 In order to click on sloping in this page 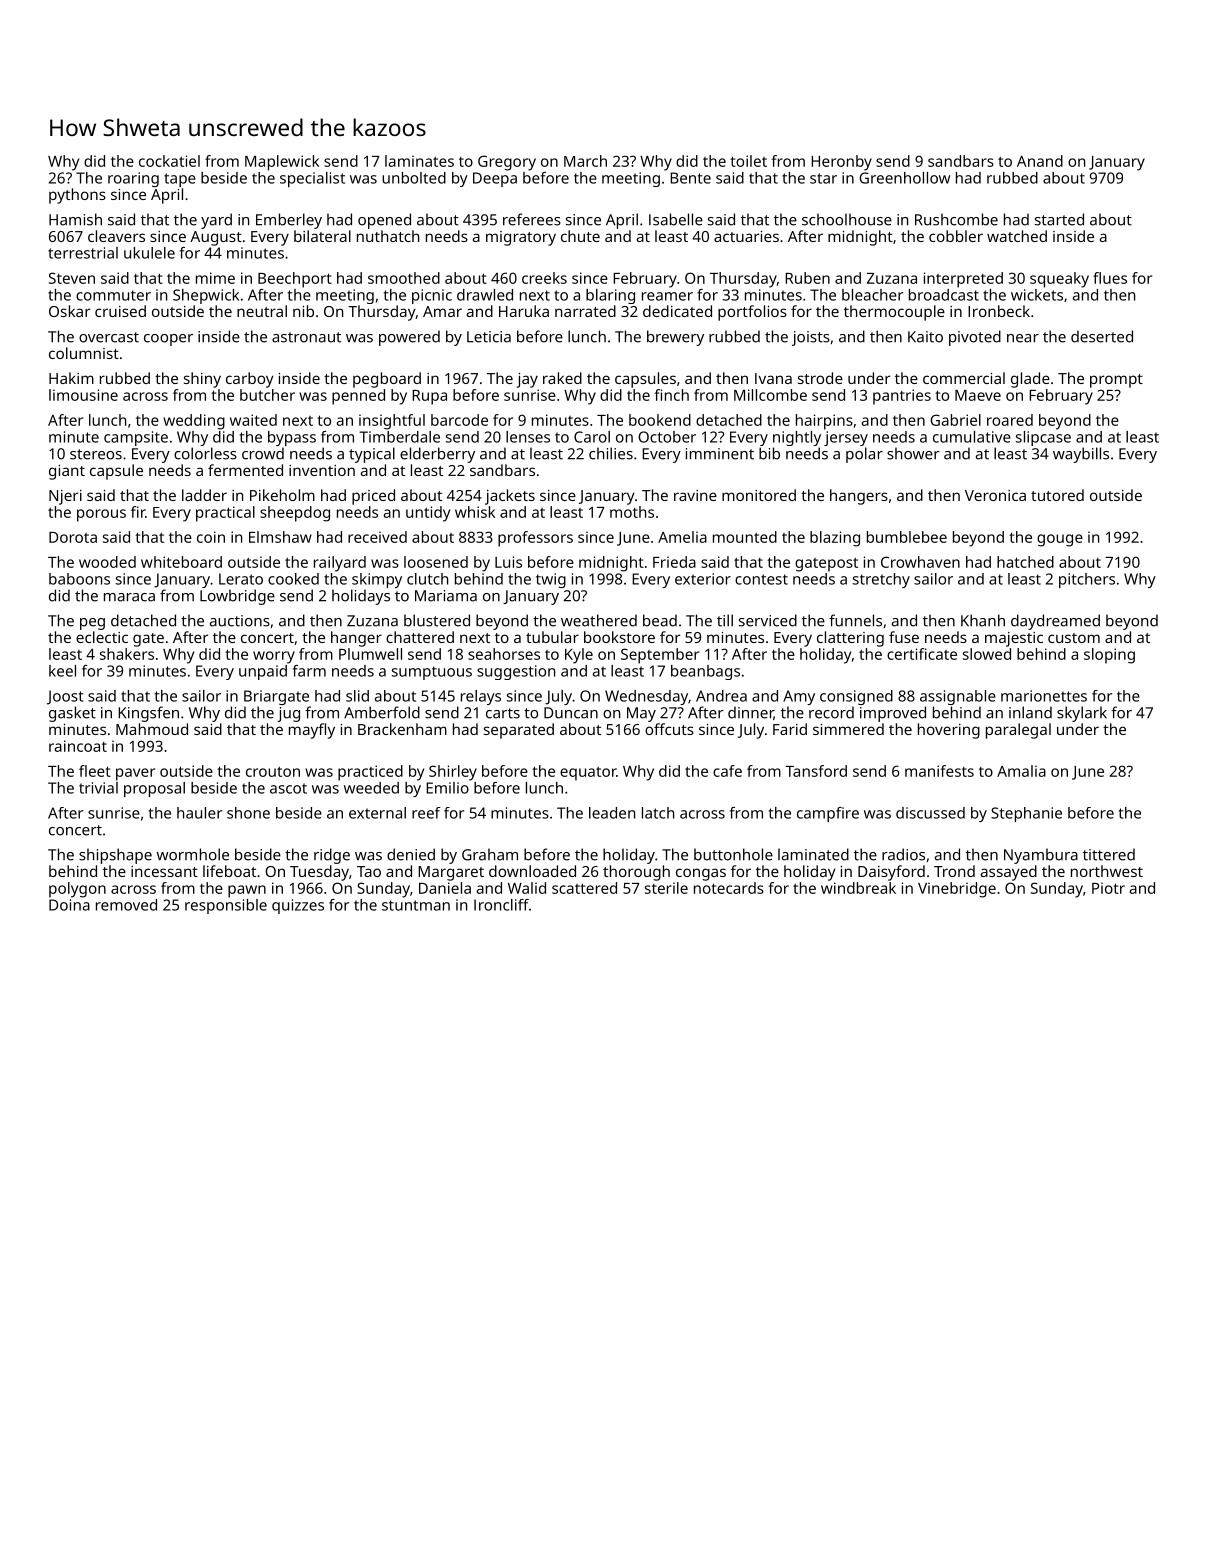, I will do `click(1109, 656)`.
